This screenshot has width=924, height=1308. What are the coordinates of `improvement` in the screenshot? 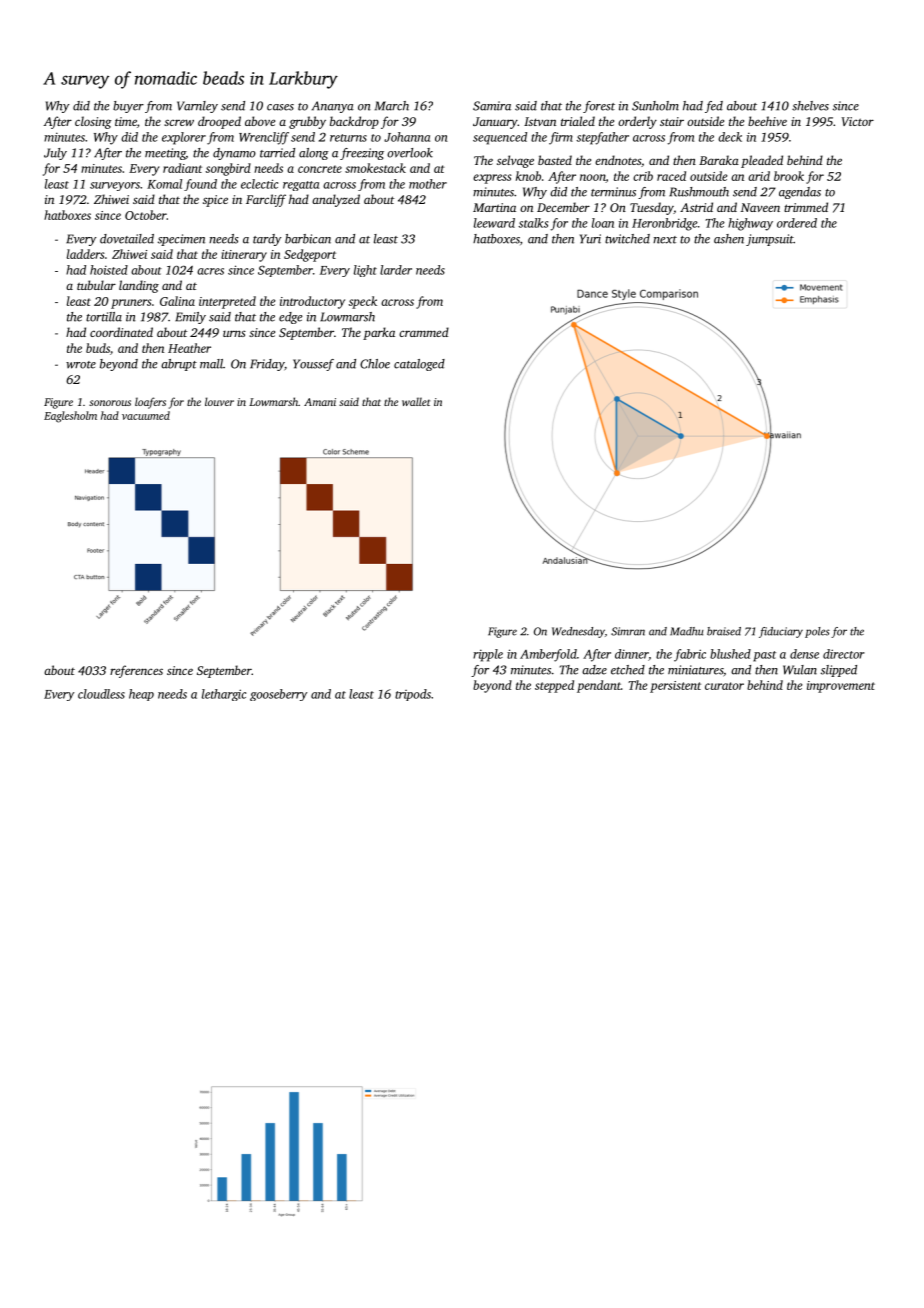 It's located at (841, 687).
